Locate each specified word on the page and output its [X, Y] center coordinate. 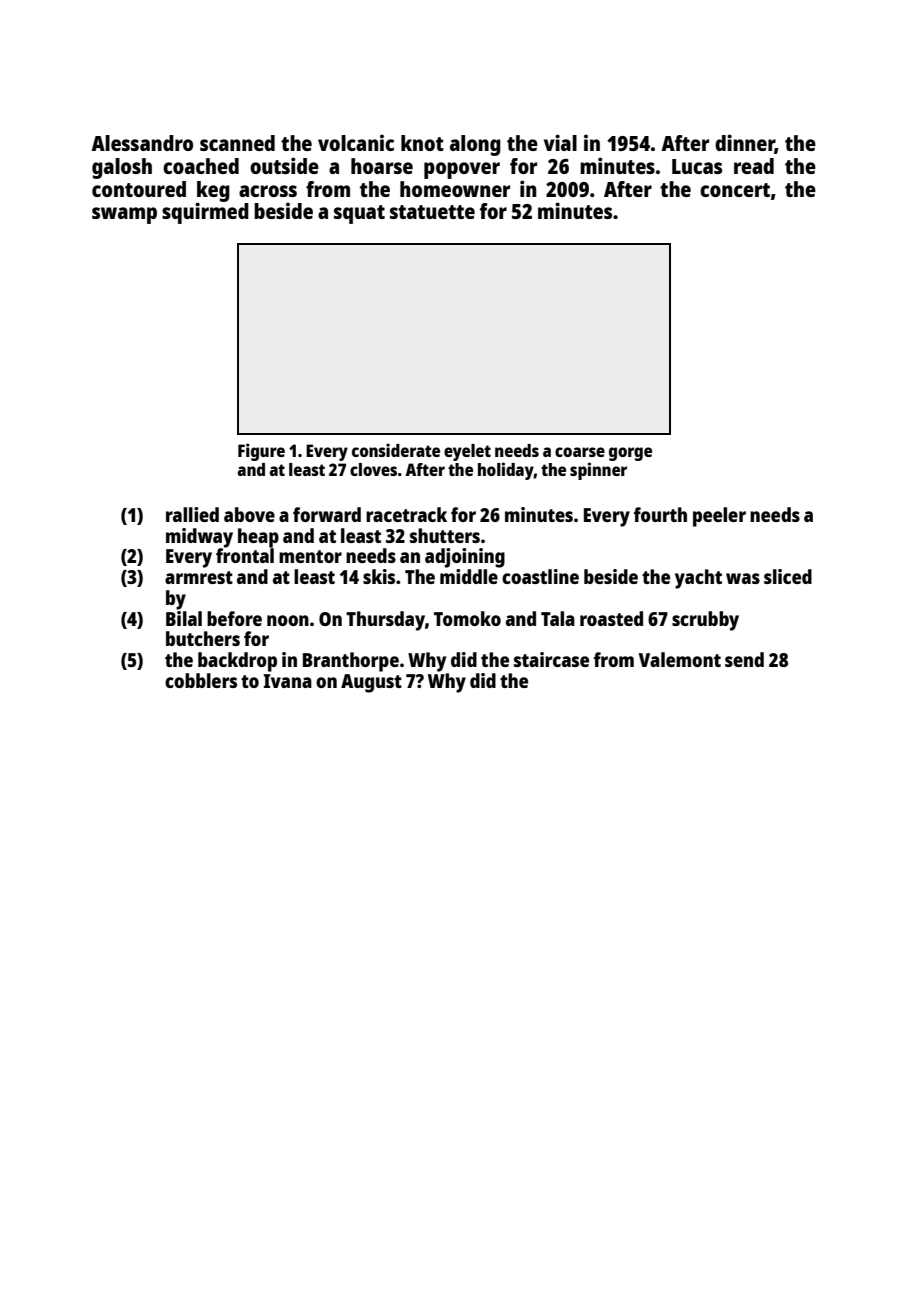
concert [735, 190]
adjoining [465, 558]
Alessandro [142, 143]
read [754, 166]
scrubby [705, 621]
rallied [192, 514]
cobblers [201, 680]
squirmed [205, 213]
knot [422, 143]
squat [359, 214]
